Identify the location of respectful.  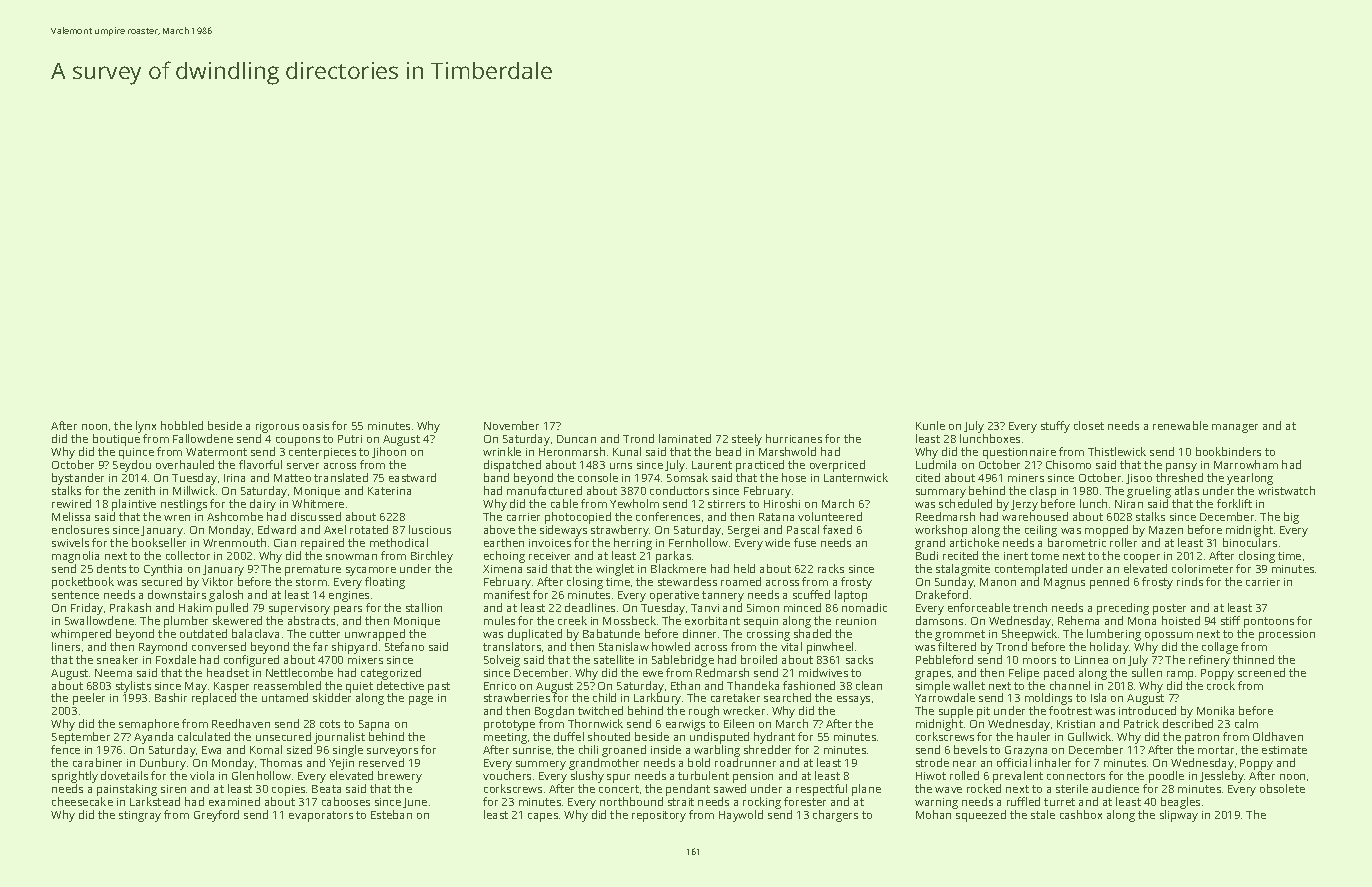
(821, 790).
